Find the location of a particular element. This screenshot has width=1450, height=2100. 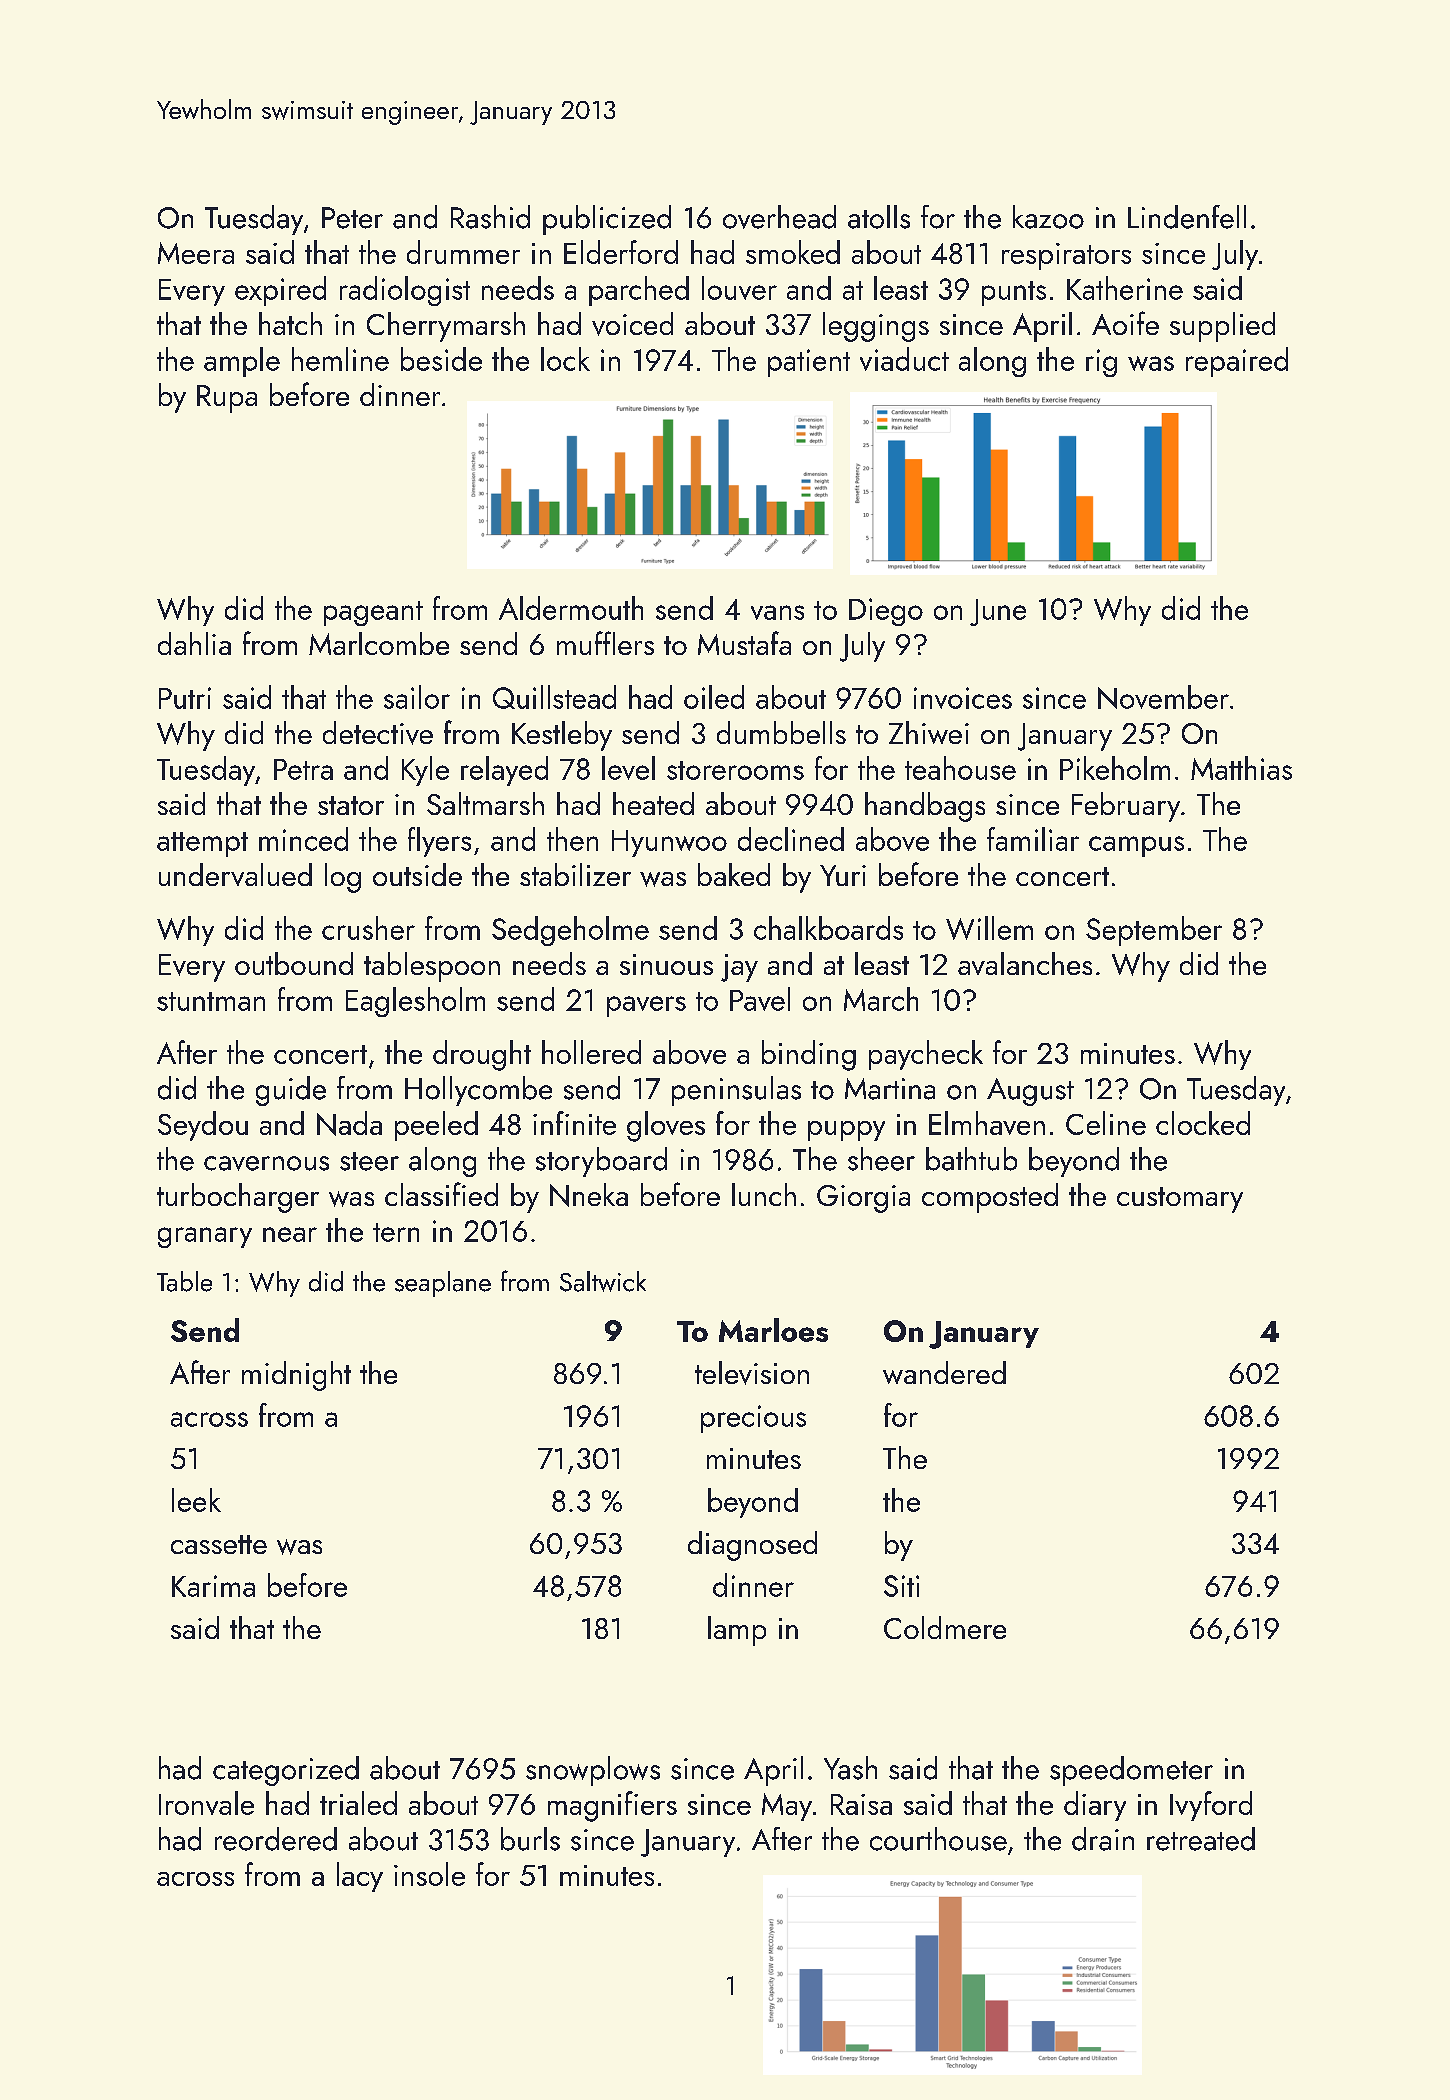

dahlia is located at coordinates (194, 643).
